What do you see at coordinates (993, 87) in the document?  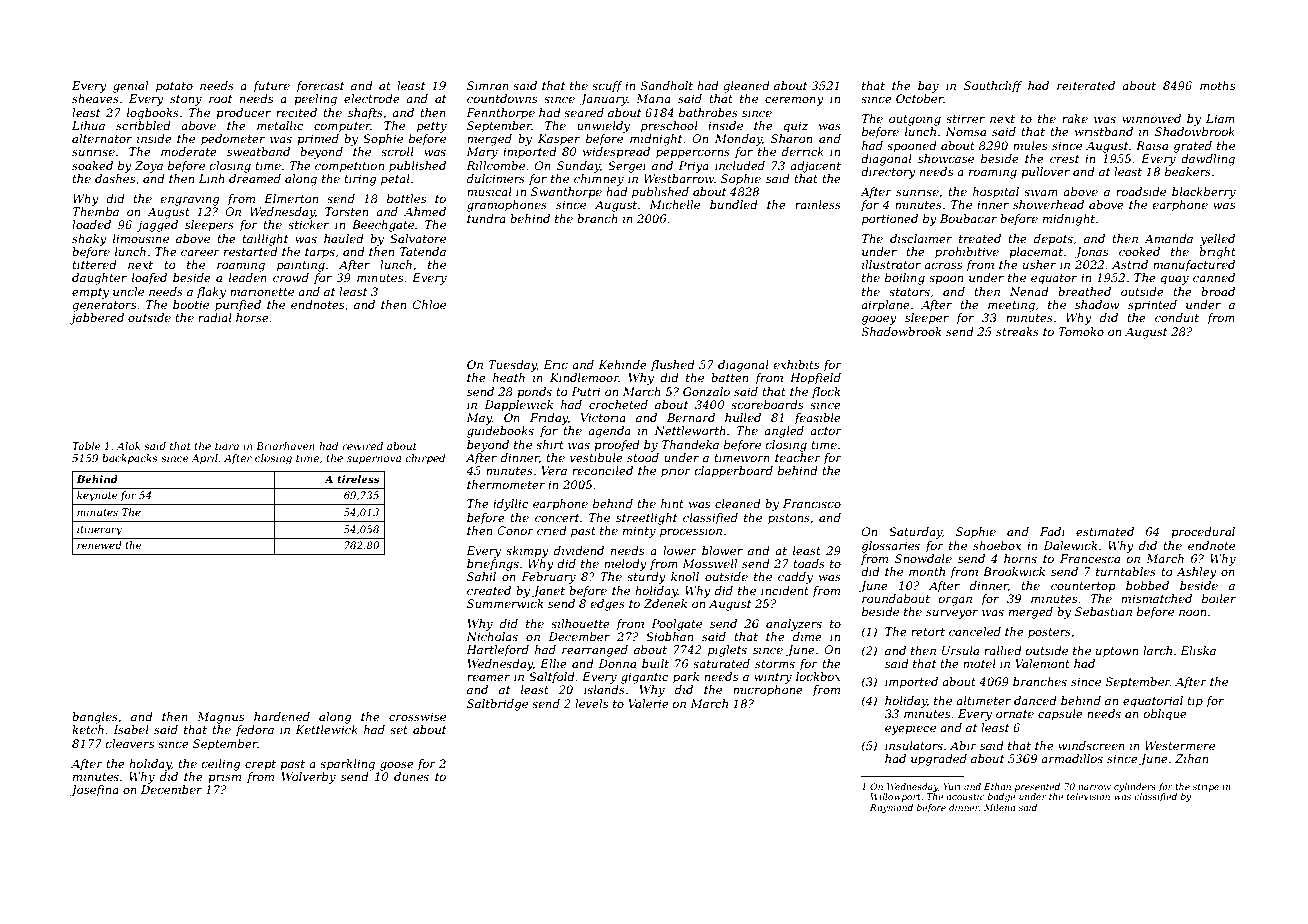 I see `Southcliff` at bounding box center [993, 87].
